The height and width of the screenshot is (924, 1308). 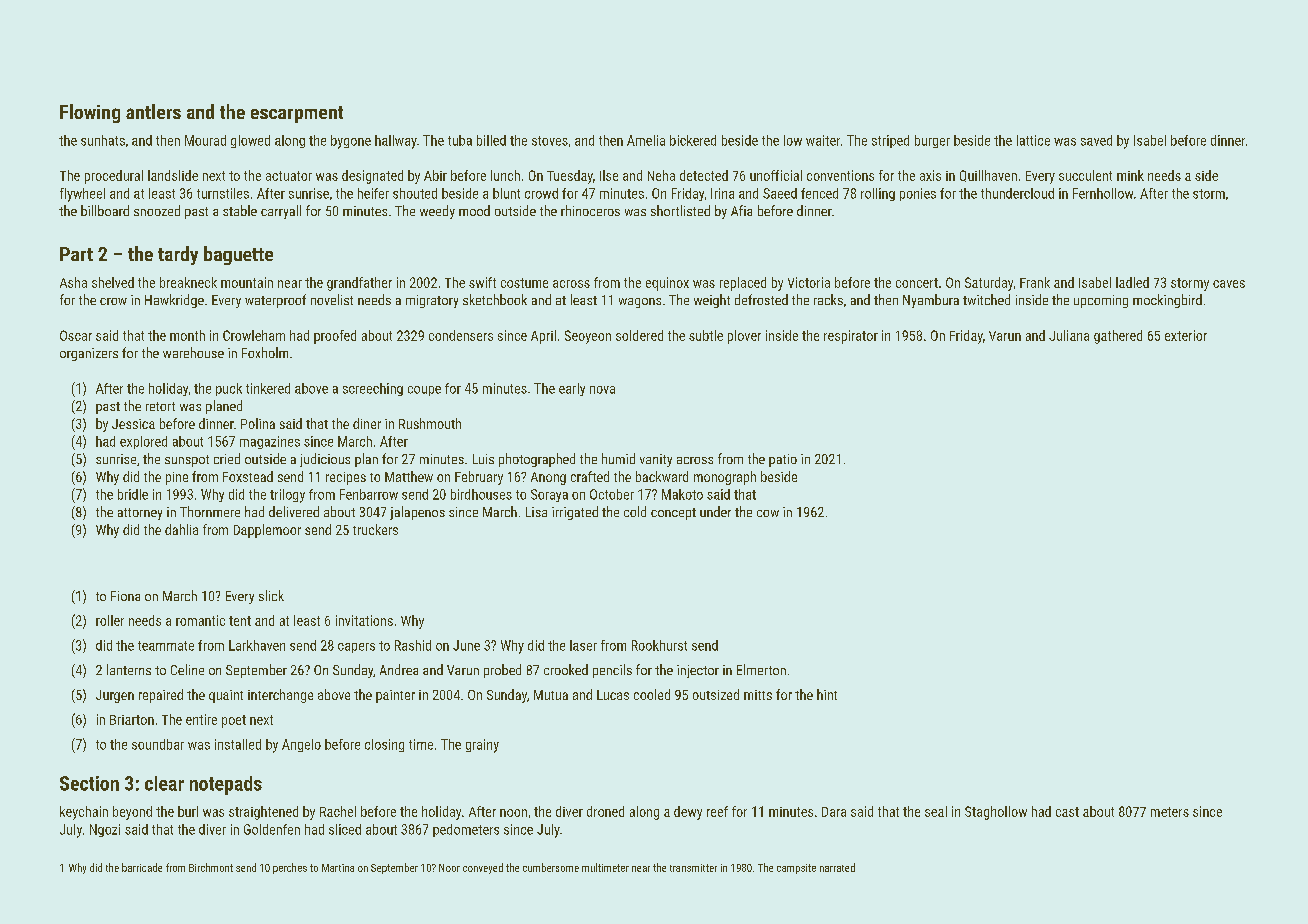 I want to click on grandfather, so click(x=359, y=284).
